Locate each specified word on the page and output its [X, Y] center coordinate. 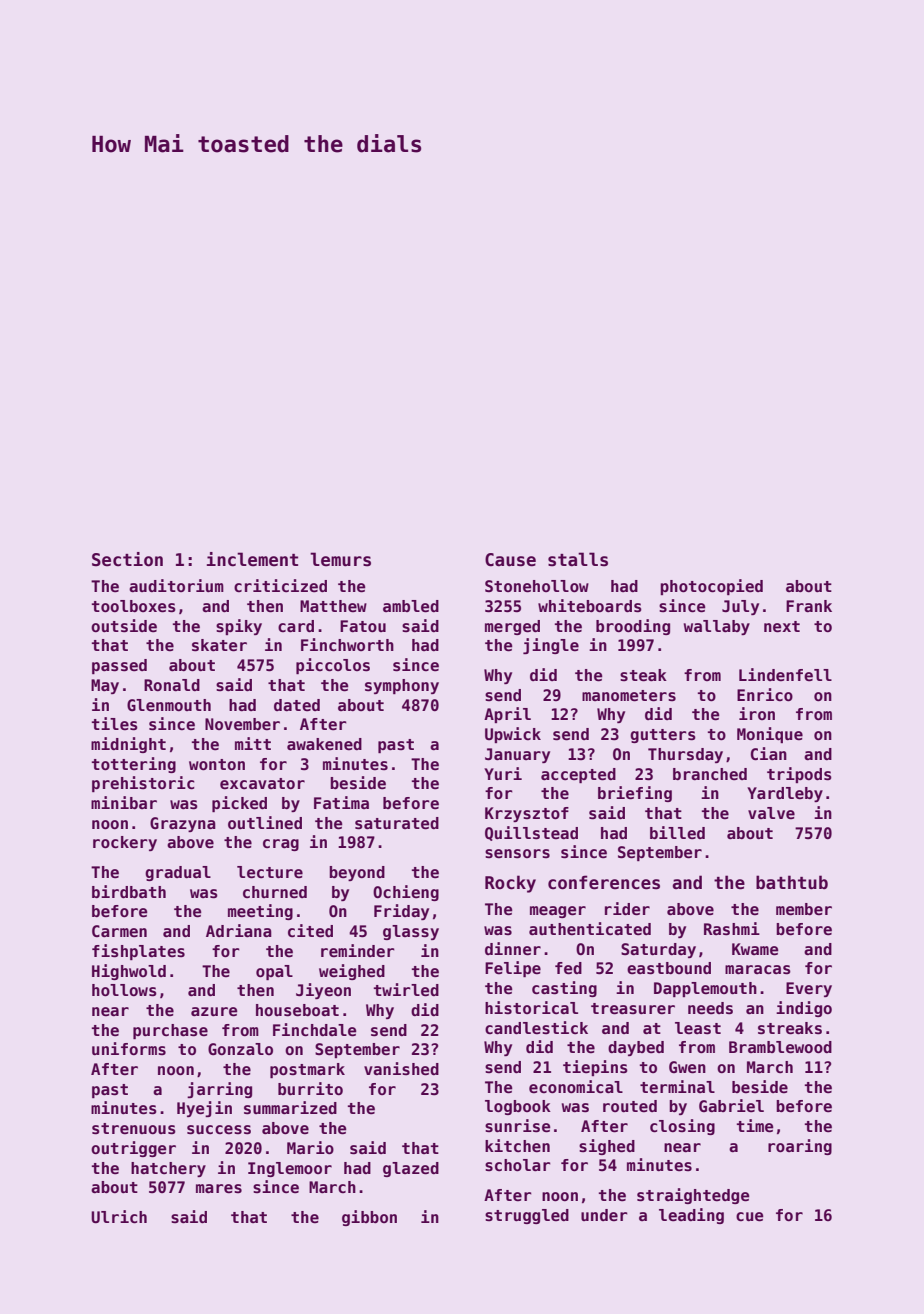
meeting [260, 912]
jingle [551, 646]
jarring [219, 1090]
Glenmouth [169, 705]
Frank [809, 606]
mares [219, 1189]
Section [127, 559]
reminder [358, 951]
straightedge [693, 1196]
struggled [527, 1216]
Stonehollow [537, 586]
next [782, 627]
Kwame [755, 949]
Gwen [687, 1067]
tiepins [595, 1068]
